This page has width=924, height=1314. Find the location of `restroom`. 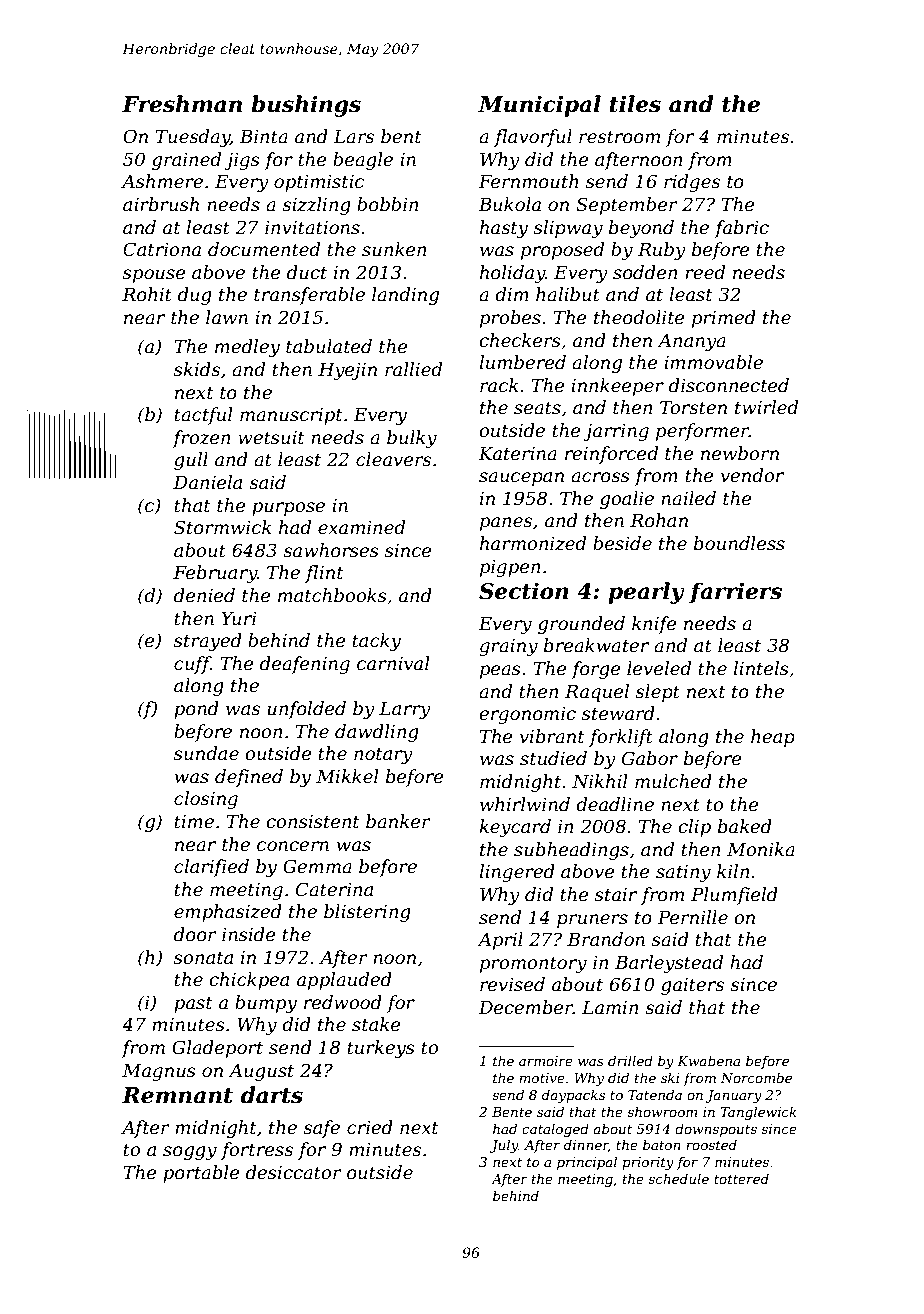

restroom is located at coordinates (619, 137).
